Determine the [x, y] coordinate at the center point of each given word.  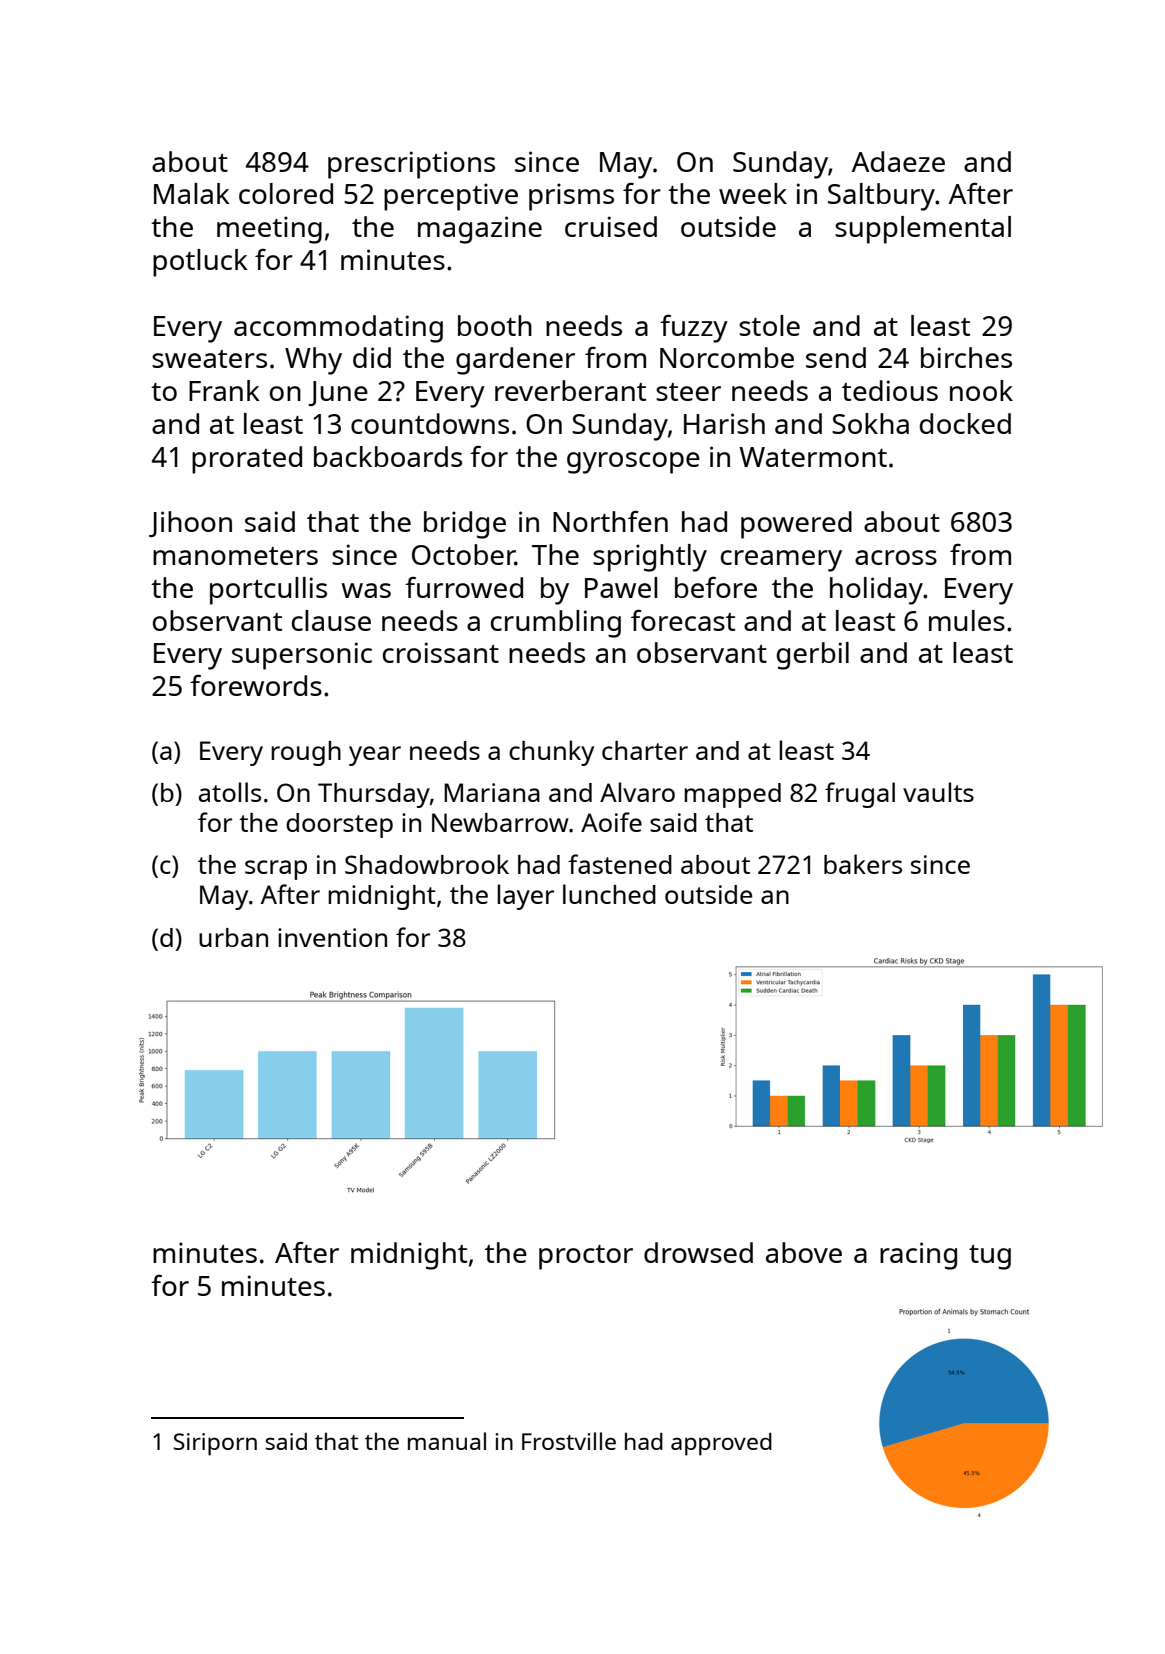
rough [306, 753]
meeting [269, 230]
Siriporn [215, 1444]
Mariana [492, 792]
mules [967, 620]
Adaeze [898, 161]
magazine [480, 230]
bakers [863, 864]
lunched [609, 894]
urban [233, 937]
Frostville [569, 1441]
